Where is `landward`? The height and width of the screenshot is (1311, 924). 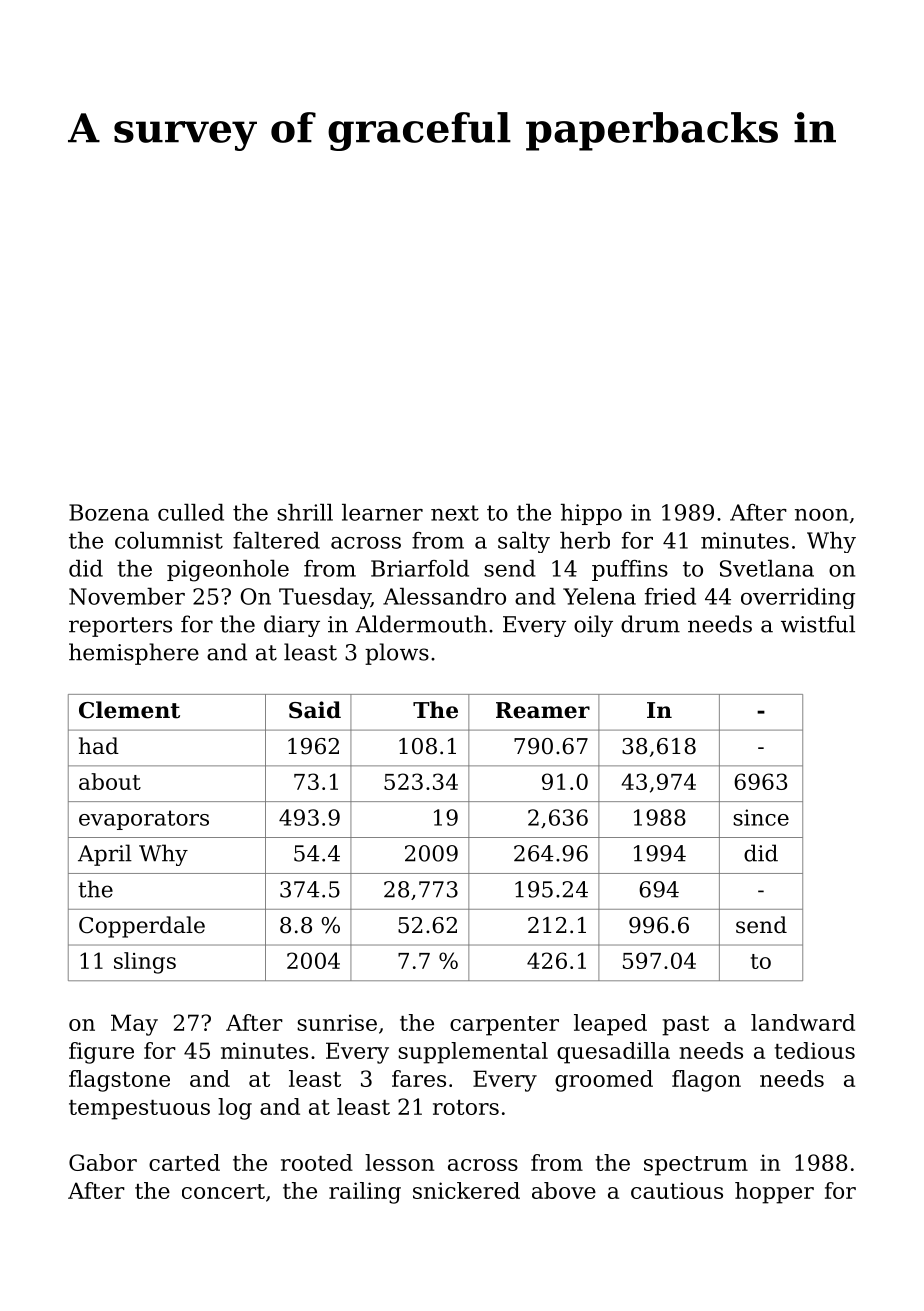 landward is located at coordinates (803, 1022).
